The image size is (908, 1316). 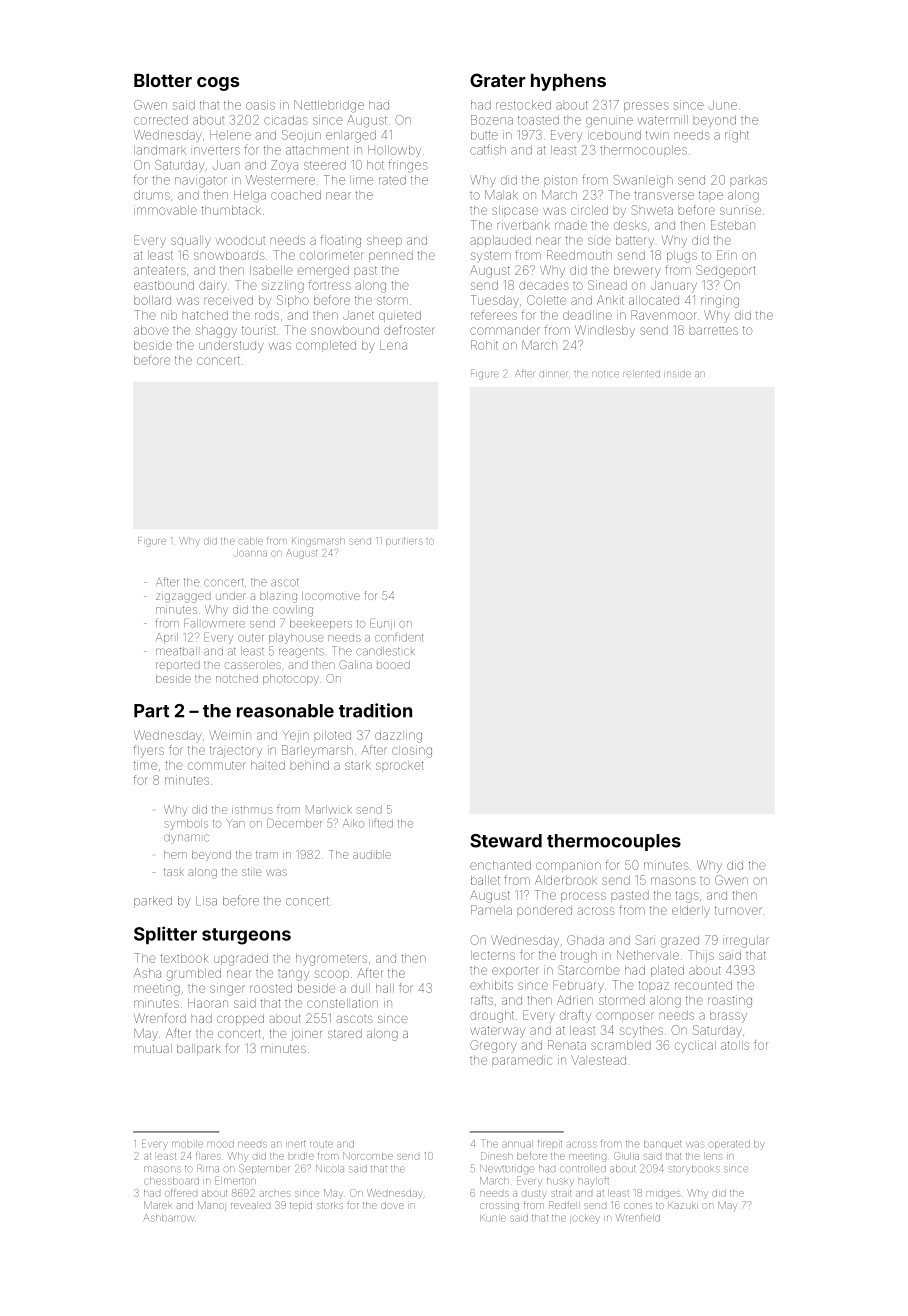 What do you see at coordinates (646, 107) in the document?
I see `presses` at bounding box center [646, 107].
